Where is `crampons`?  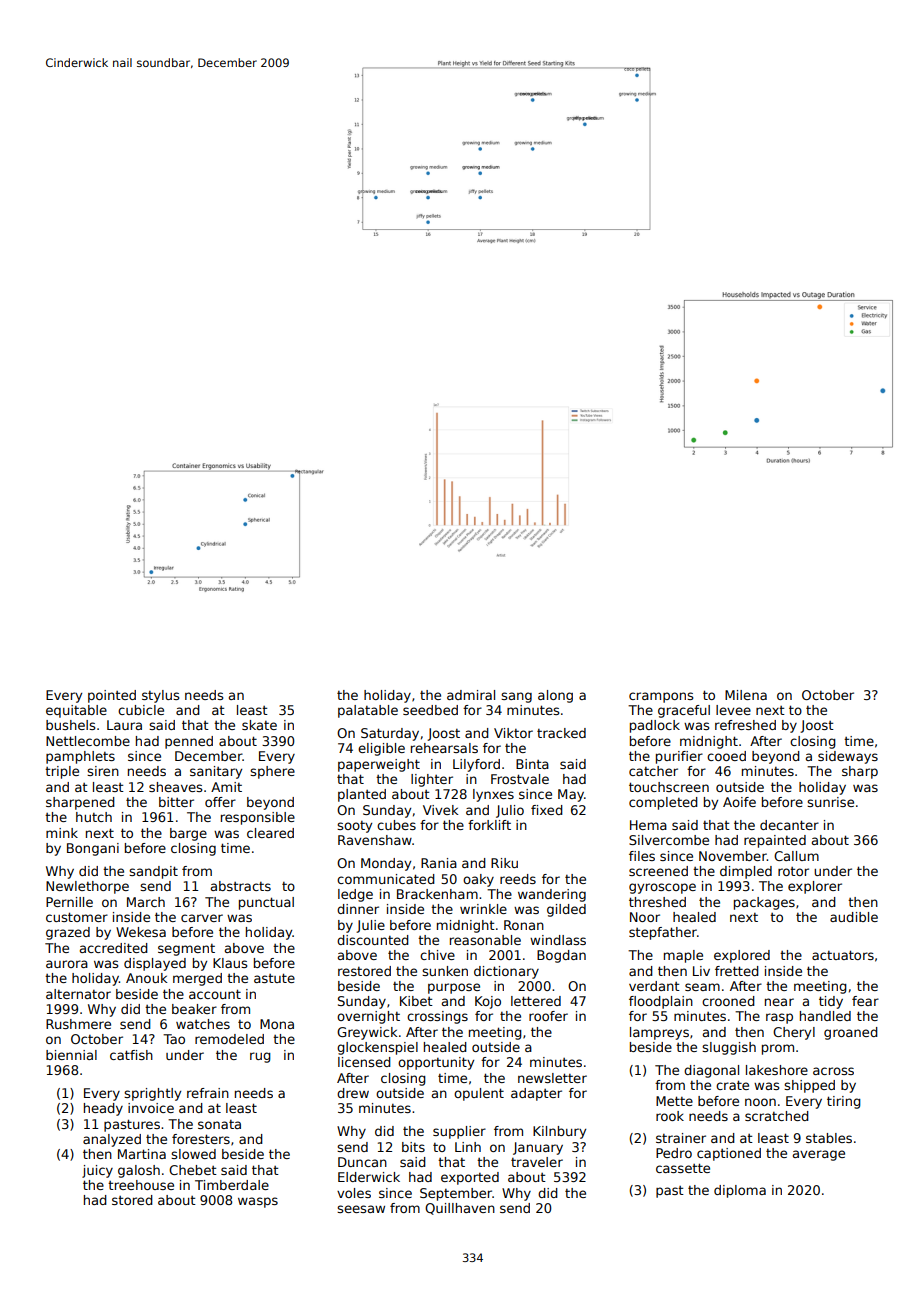
crampons is located at coordinates (661, 697).
